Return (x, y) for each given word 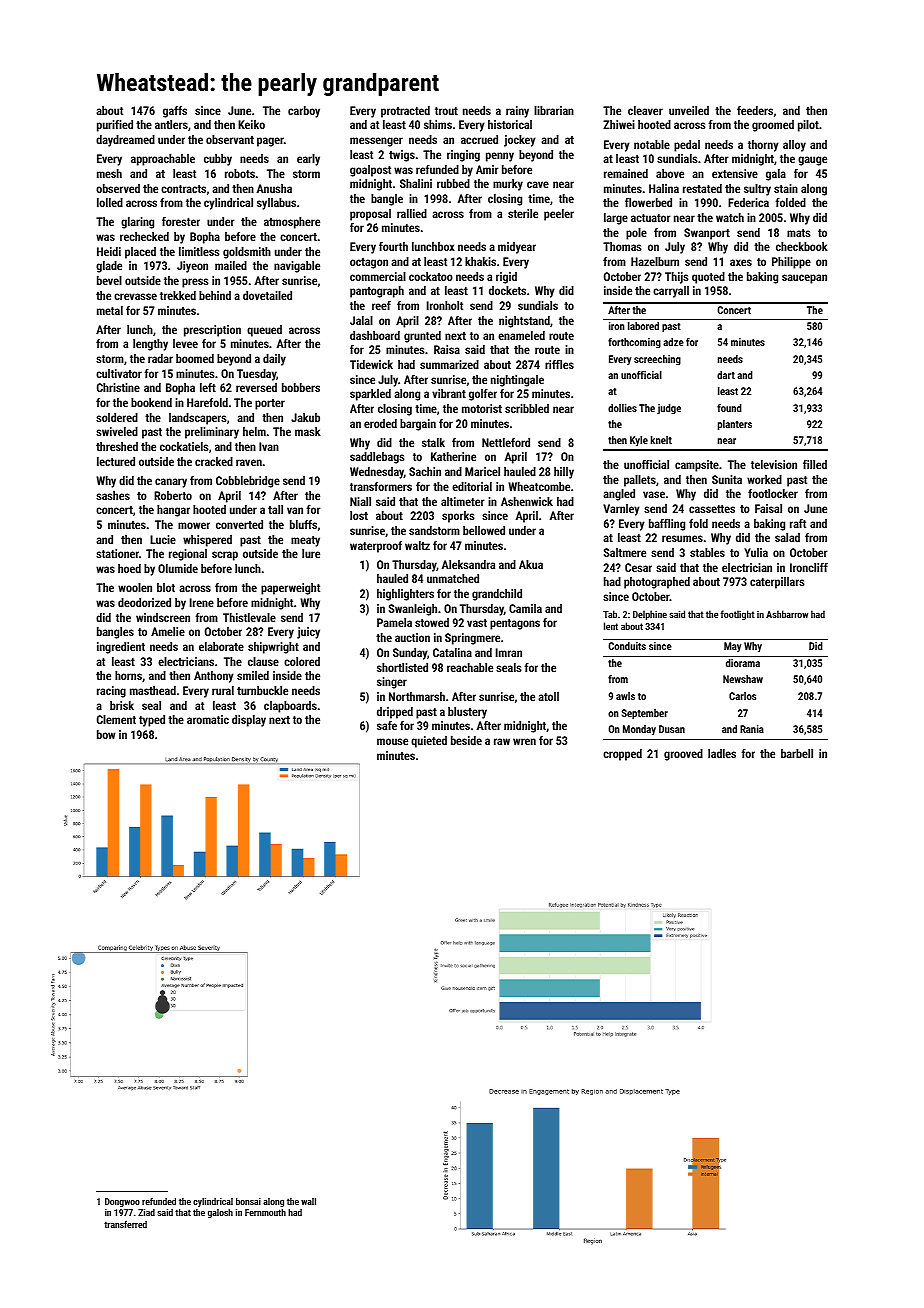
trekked (178, 295)
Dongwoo (122, 1202)
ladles (722, 753)
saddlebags (377, 458)
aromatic (208, 719)
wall (308, 1201)
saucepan (804, 279)
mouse (392, 741)
